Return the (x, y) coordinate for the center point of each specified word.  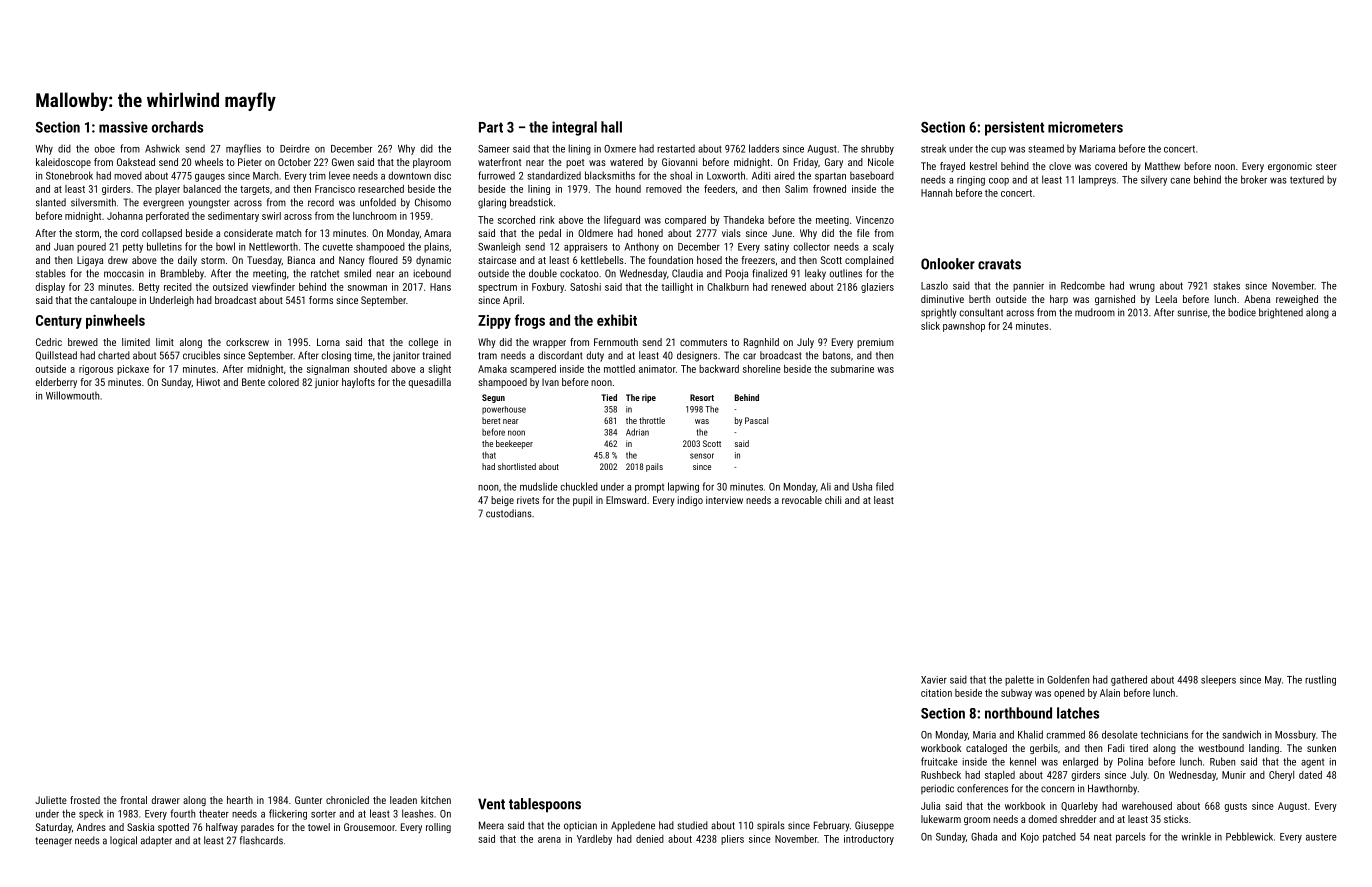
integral (574, 128)
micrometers (1085, 127)
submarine (852, 369)
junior (327, 383)
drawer (166, 800)
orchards (177, 127)
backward (719, 369)
